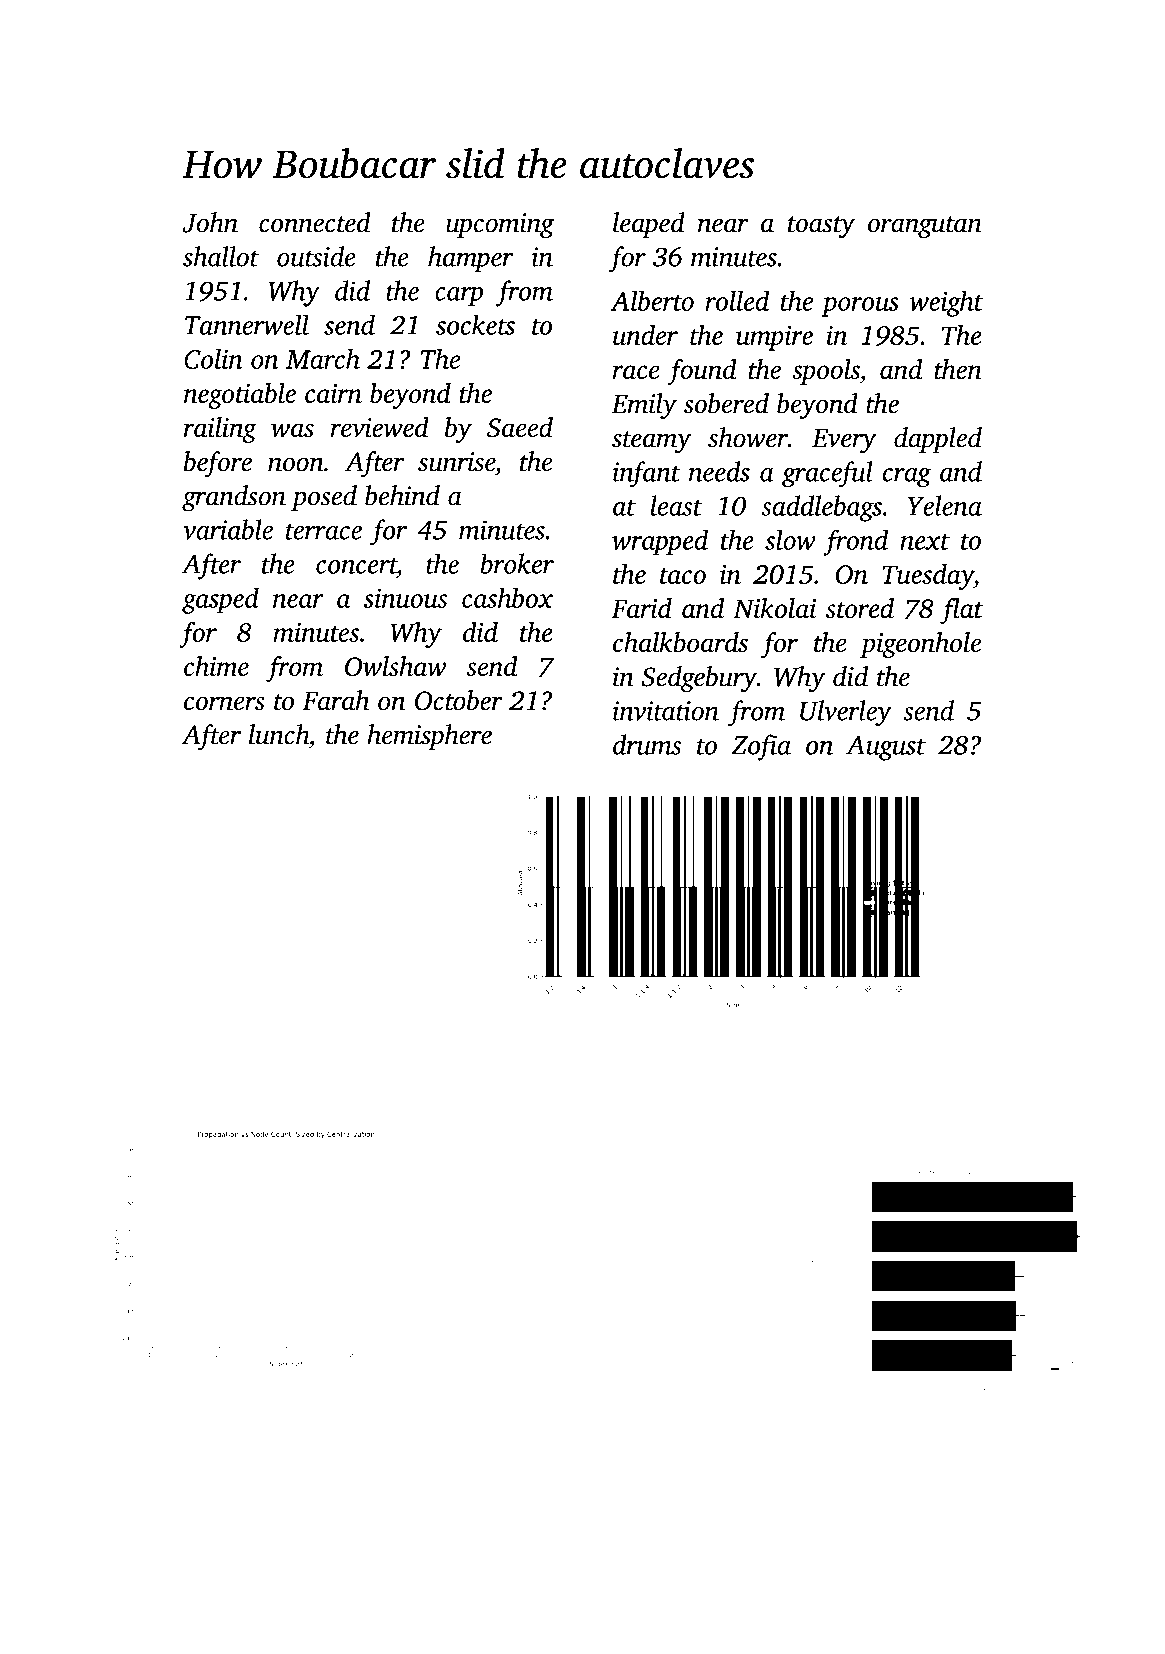  I want to click on toasty, so click(821, 227).
